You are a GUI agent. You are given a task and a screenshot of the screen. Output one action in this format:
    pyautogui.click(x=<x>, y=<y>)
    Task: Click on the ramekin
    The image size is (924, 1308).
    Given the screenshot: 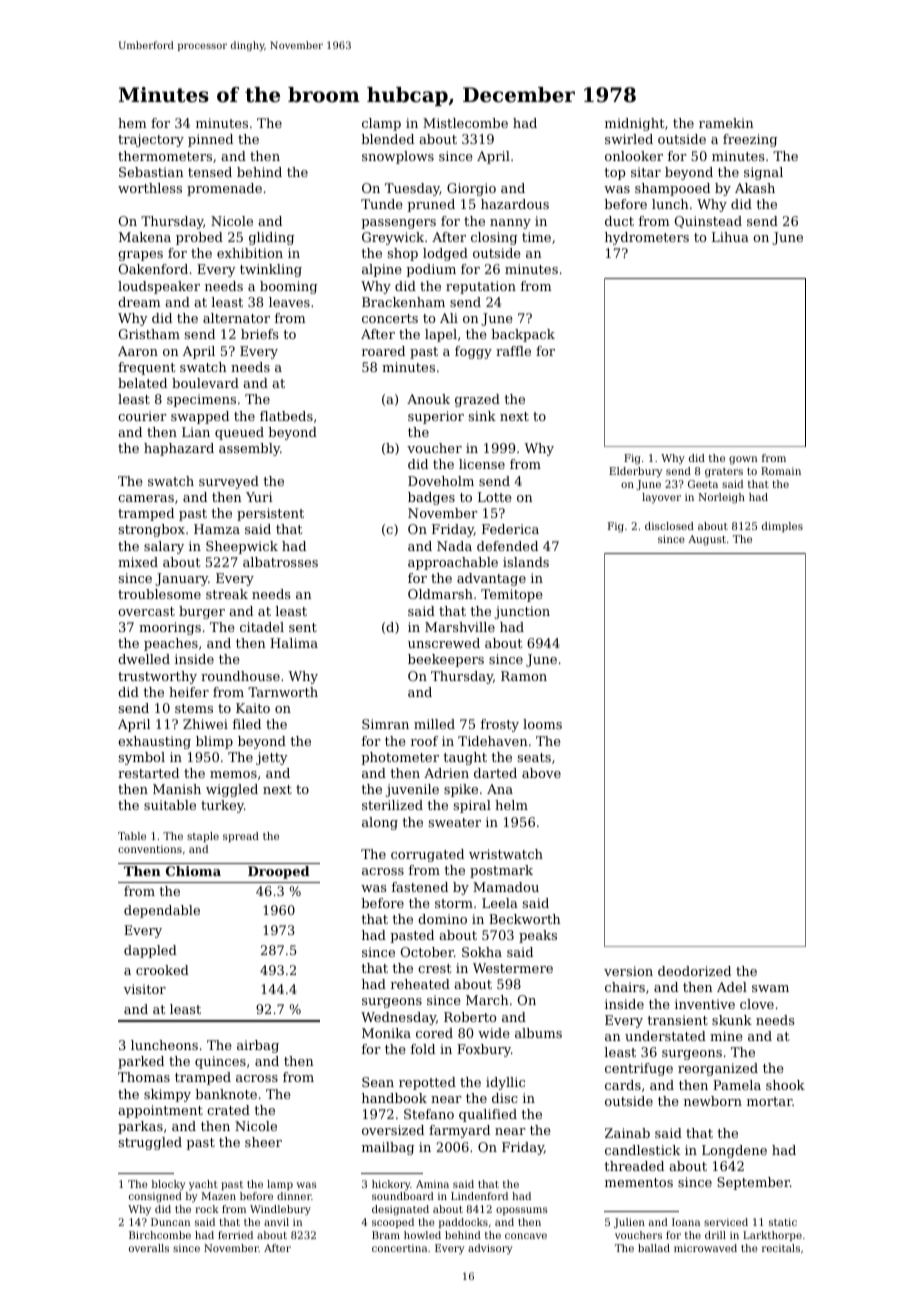 What is the action you would take?
    pyautogui.click(x=726, y=123)
